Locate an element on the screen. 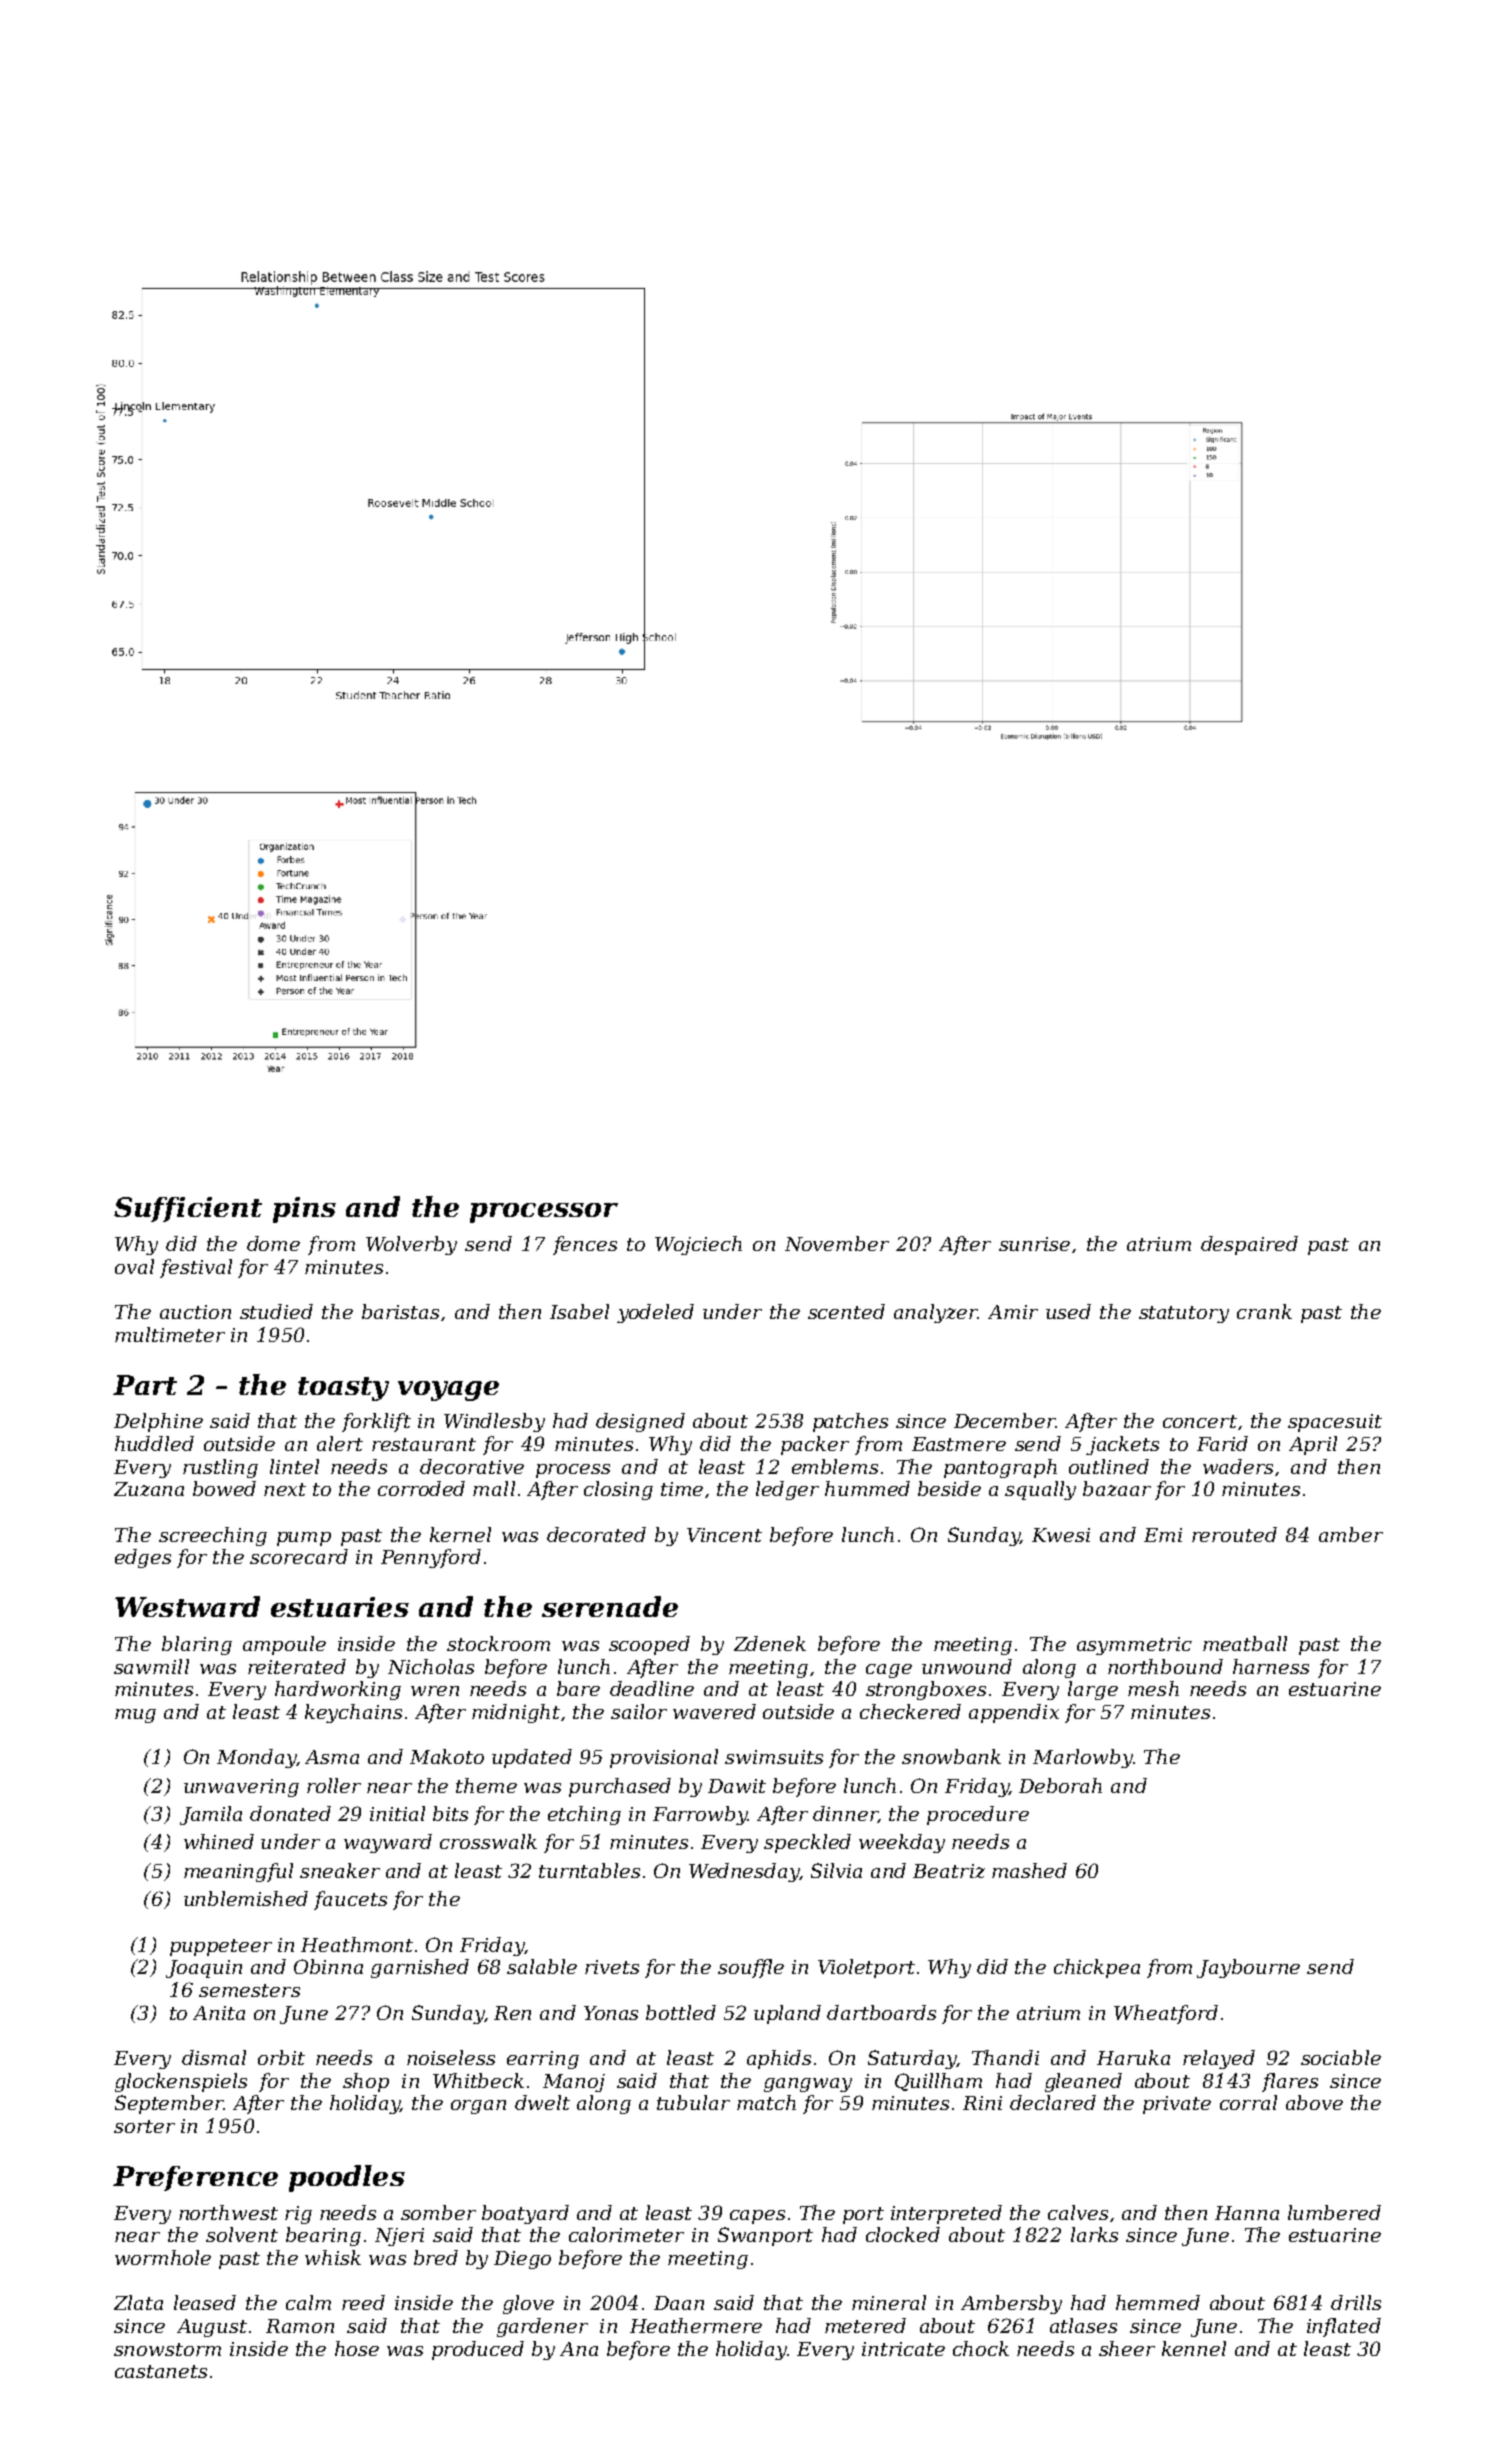 The image size is (1496, 2464). sawmill is located at coordinates (151, 1666).
